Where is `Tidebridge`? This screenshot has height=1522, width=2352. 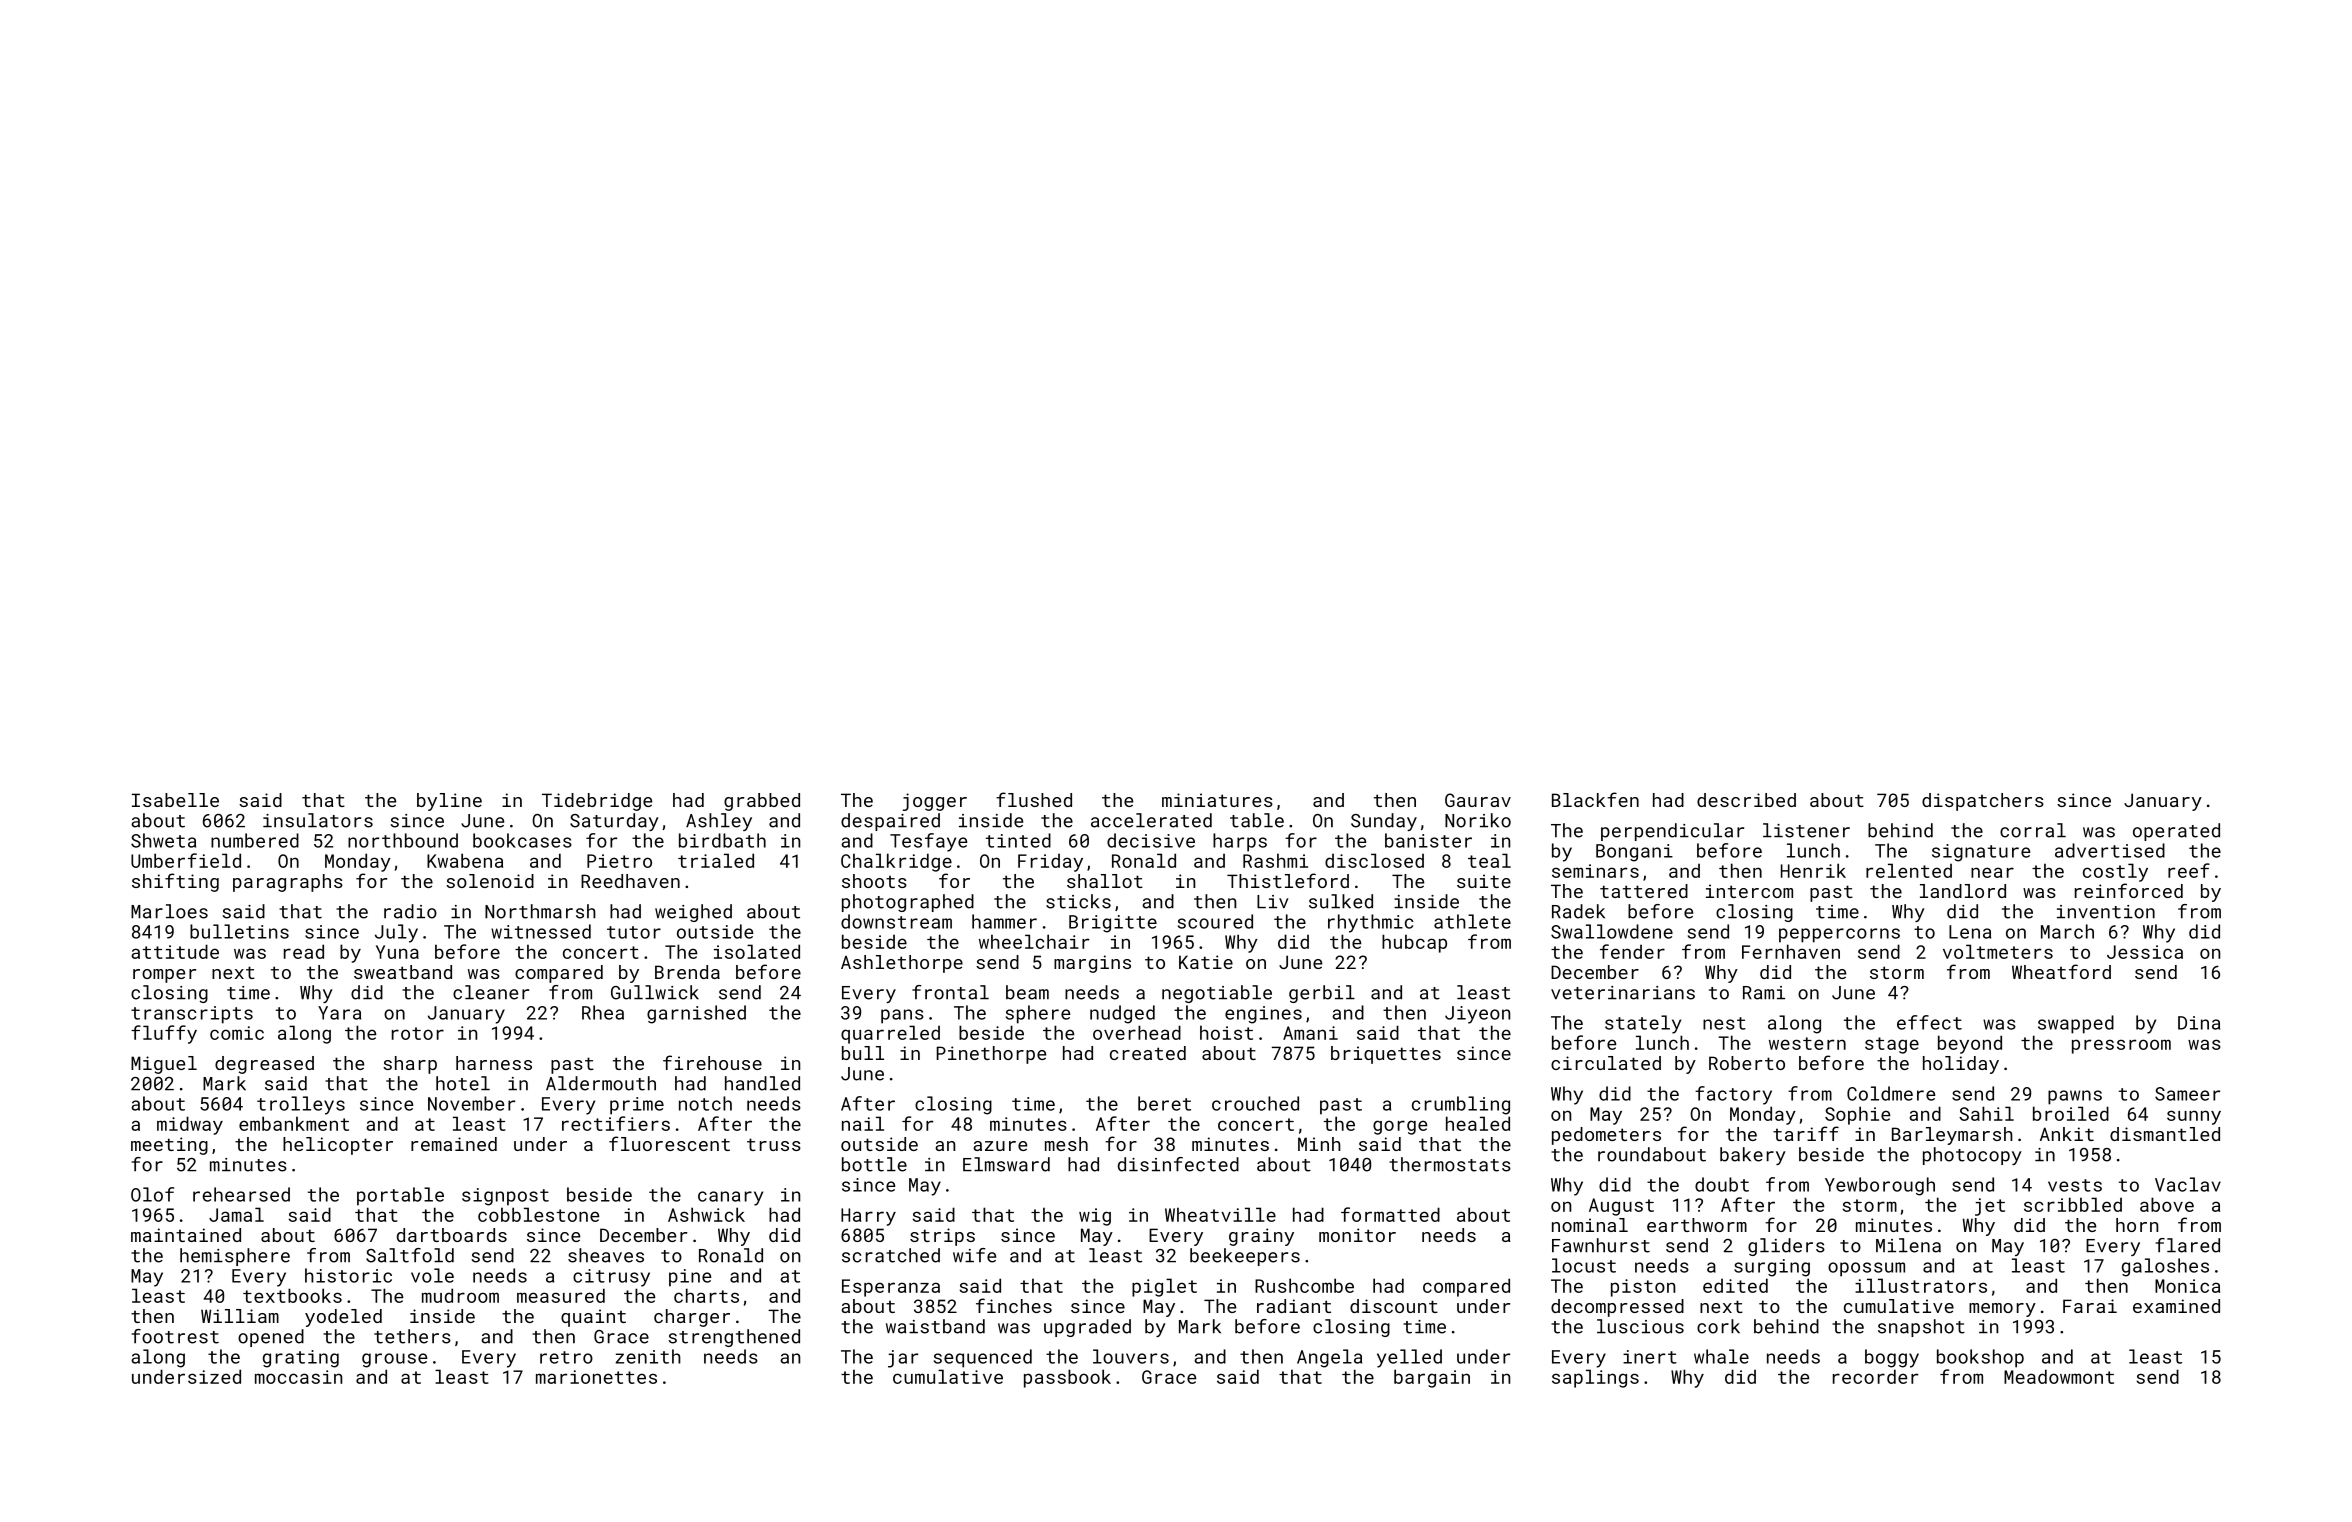
Tidebridge is located at coordinates (597, 802).
